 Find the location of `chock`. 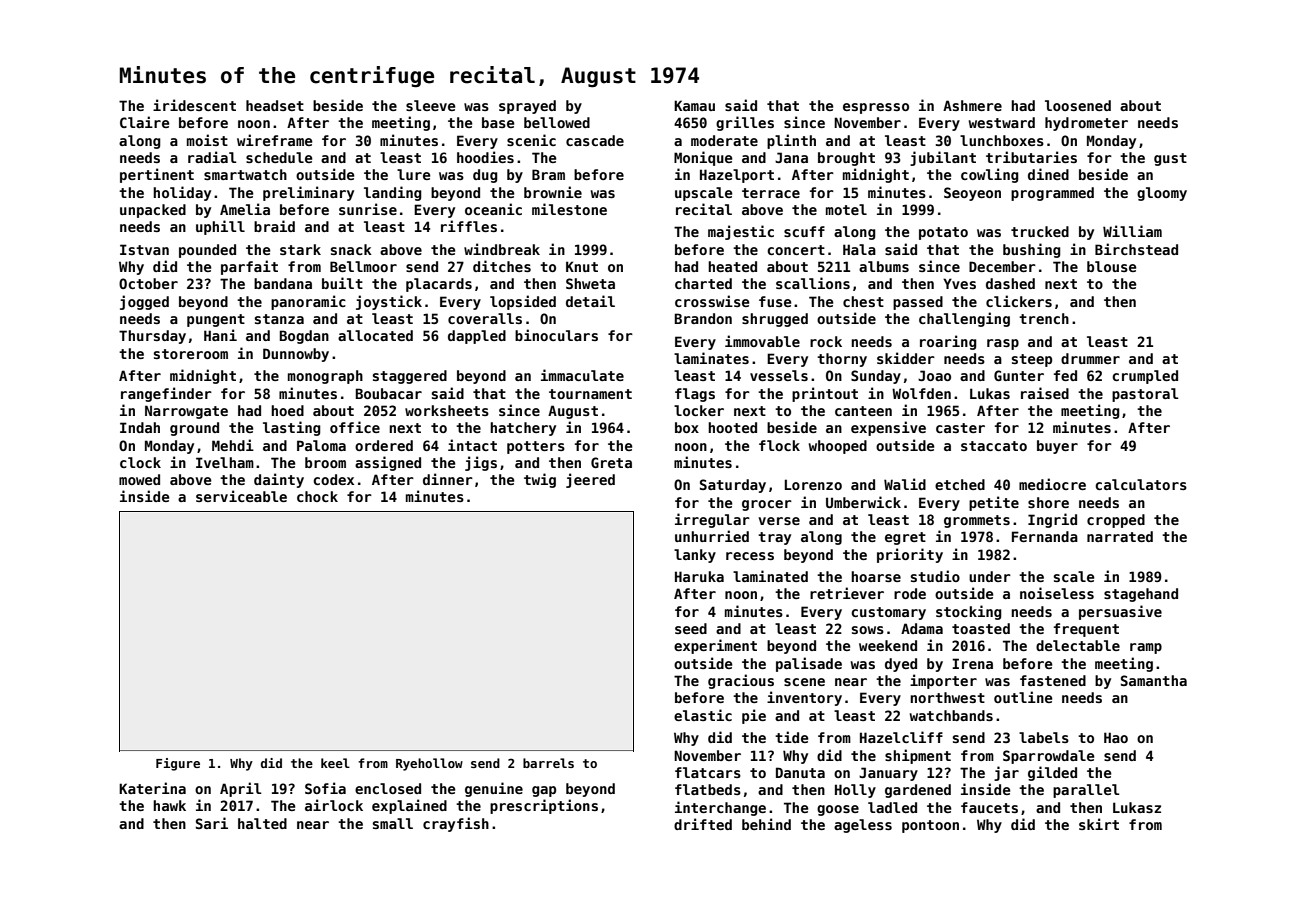

chock is located at coordinates (317, 496).
